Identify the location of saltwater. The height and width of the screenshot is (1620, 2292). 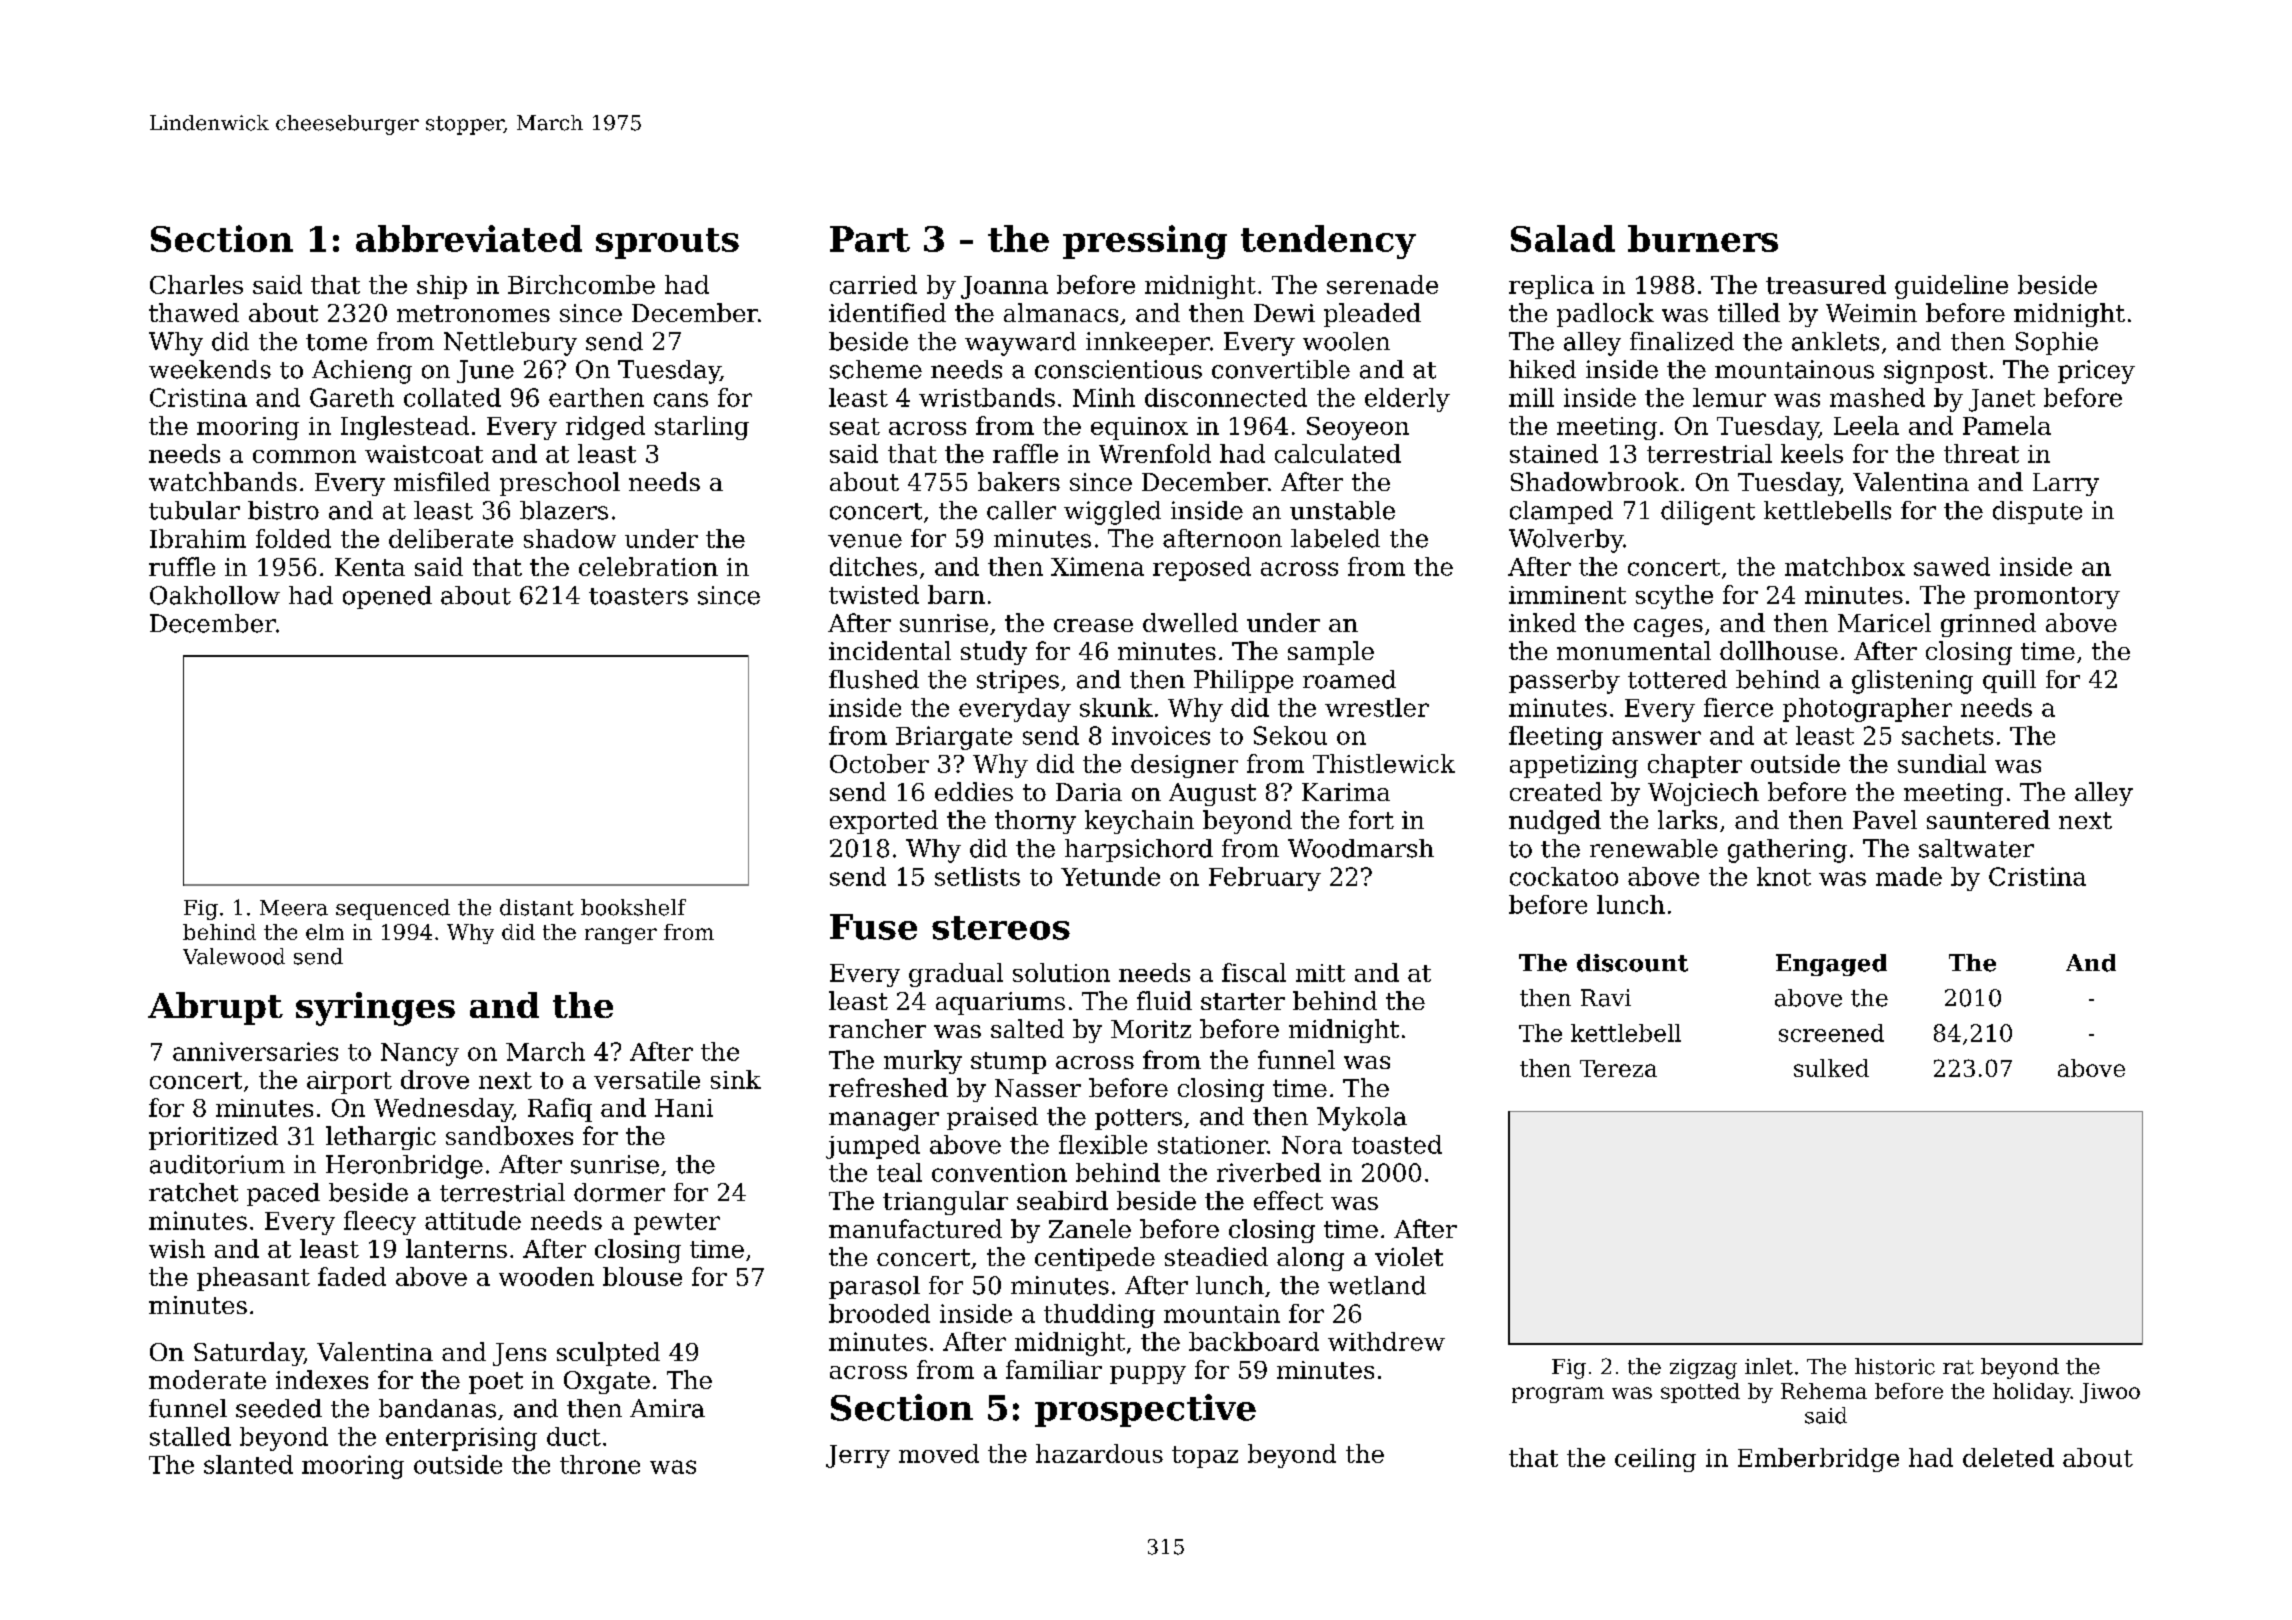
(1976, 848).
